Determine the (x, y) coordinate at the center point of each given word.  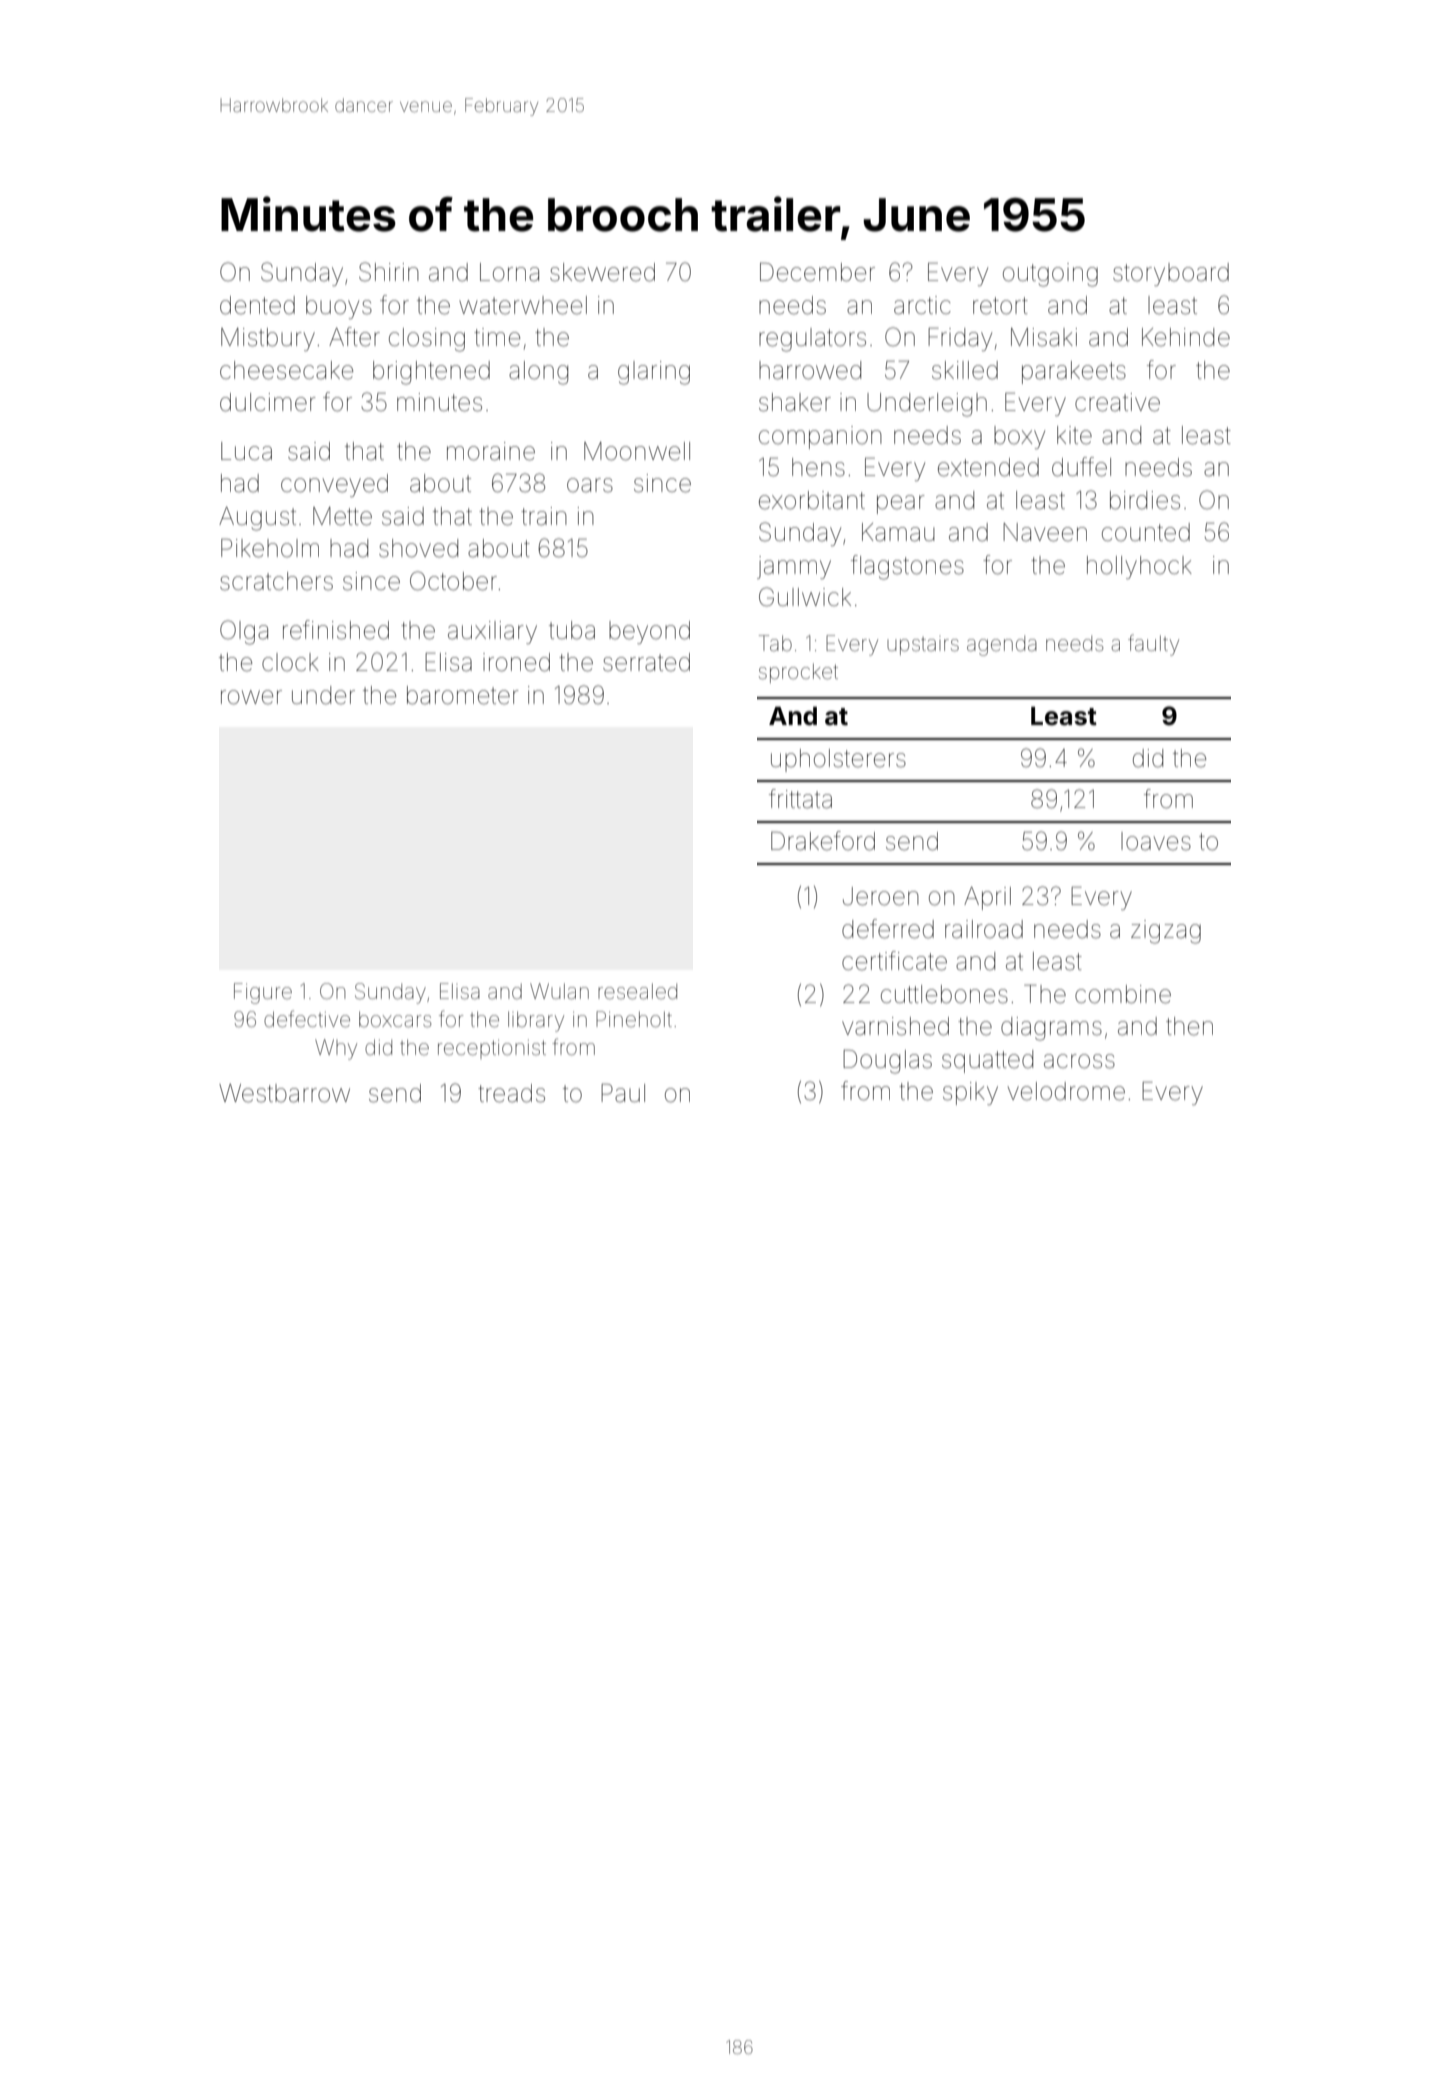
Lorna (509, 272)
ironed (516, 662)
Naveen (1045, 532)
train (544, 516)
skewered (602, 272)
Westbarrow (284, 1093)
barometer (463, 695)
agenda (1002, 646)
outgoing (1050, 275)
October (453, 581)
